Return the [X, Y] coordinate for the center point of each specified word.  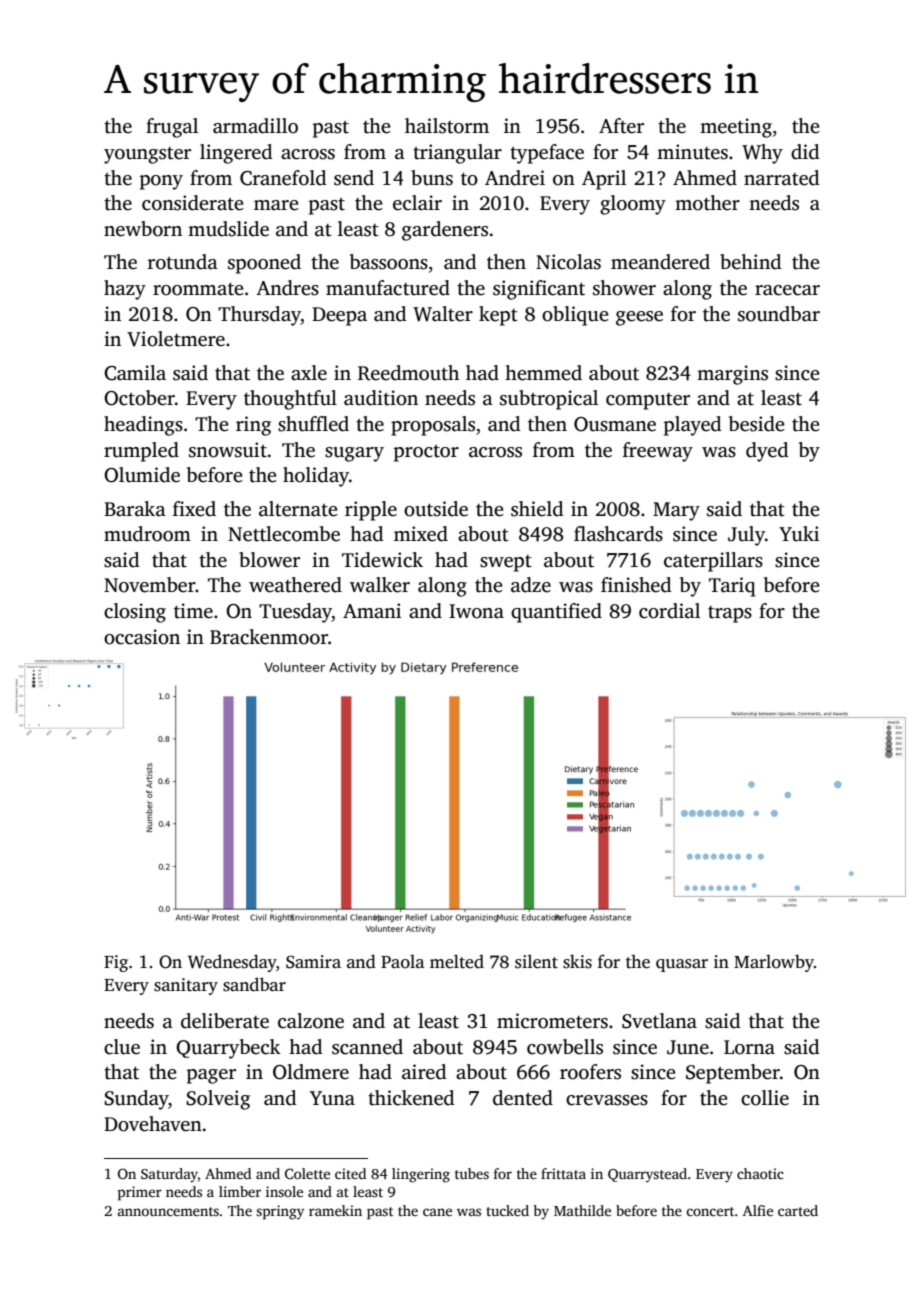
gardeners [445, 231]
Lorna [749, 1047]
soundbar [779, 314]
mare [276, 205]
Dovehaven [153, 1124]
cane [437, 1212]
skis [577, 961]
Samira [313, 962]
